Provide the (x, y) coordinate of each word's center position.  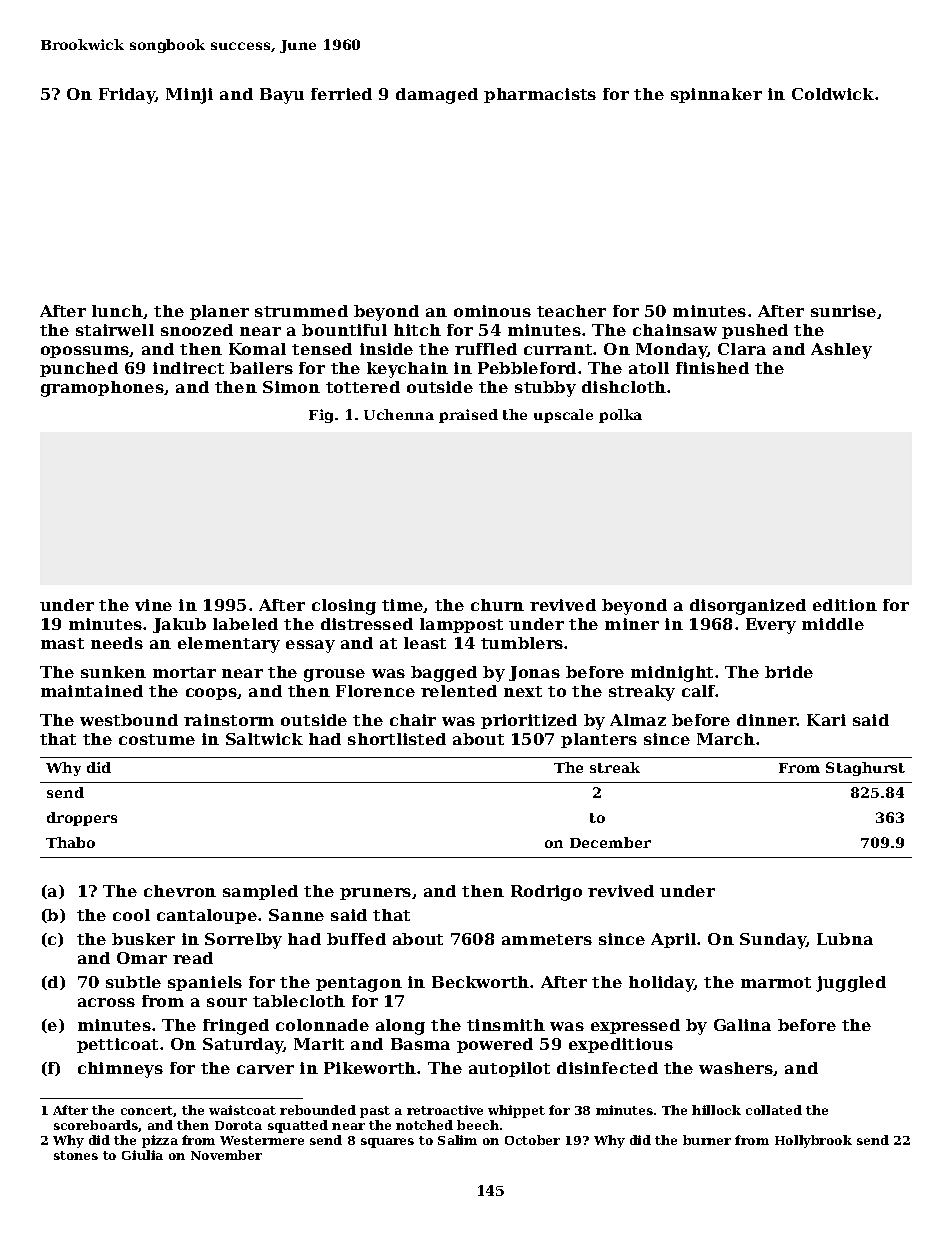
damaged (437, 96)
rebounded (318, 1110)
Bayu (282, 96)
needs (117, 643)
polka (620, 416)
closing (344, 607)
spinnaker (716, 95)
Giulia (142, 1155)
